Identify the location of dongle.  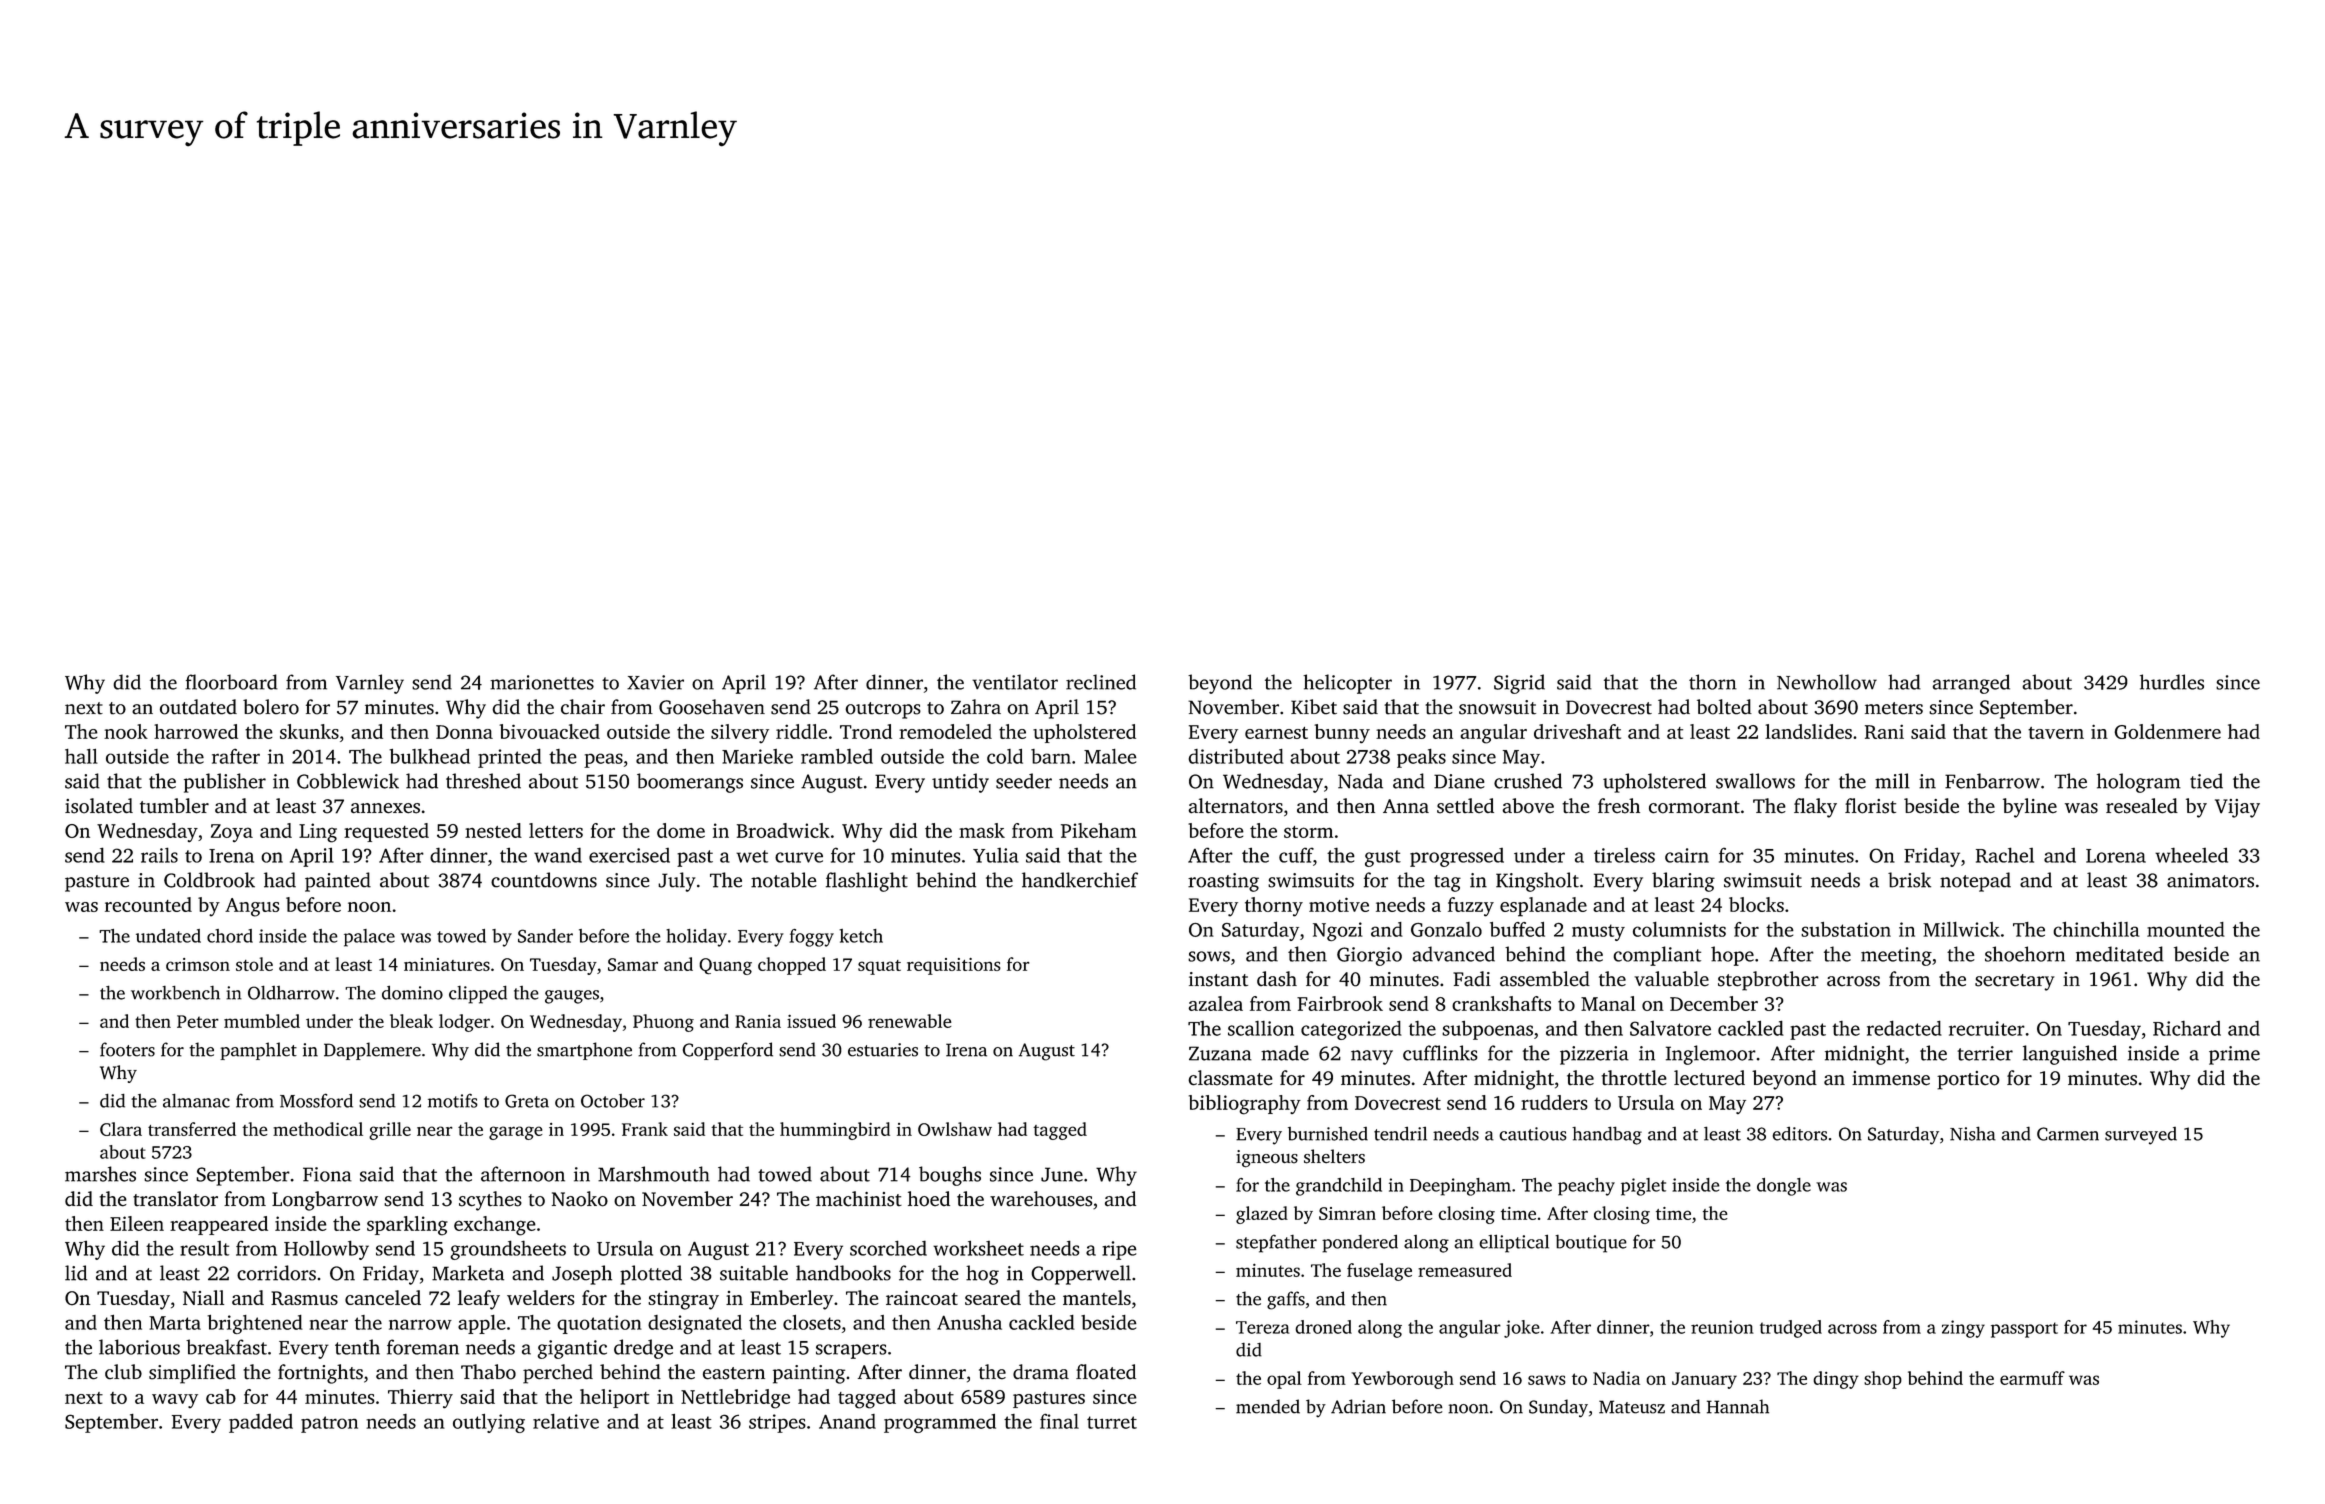
(1784, 1187).
